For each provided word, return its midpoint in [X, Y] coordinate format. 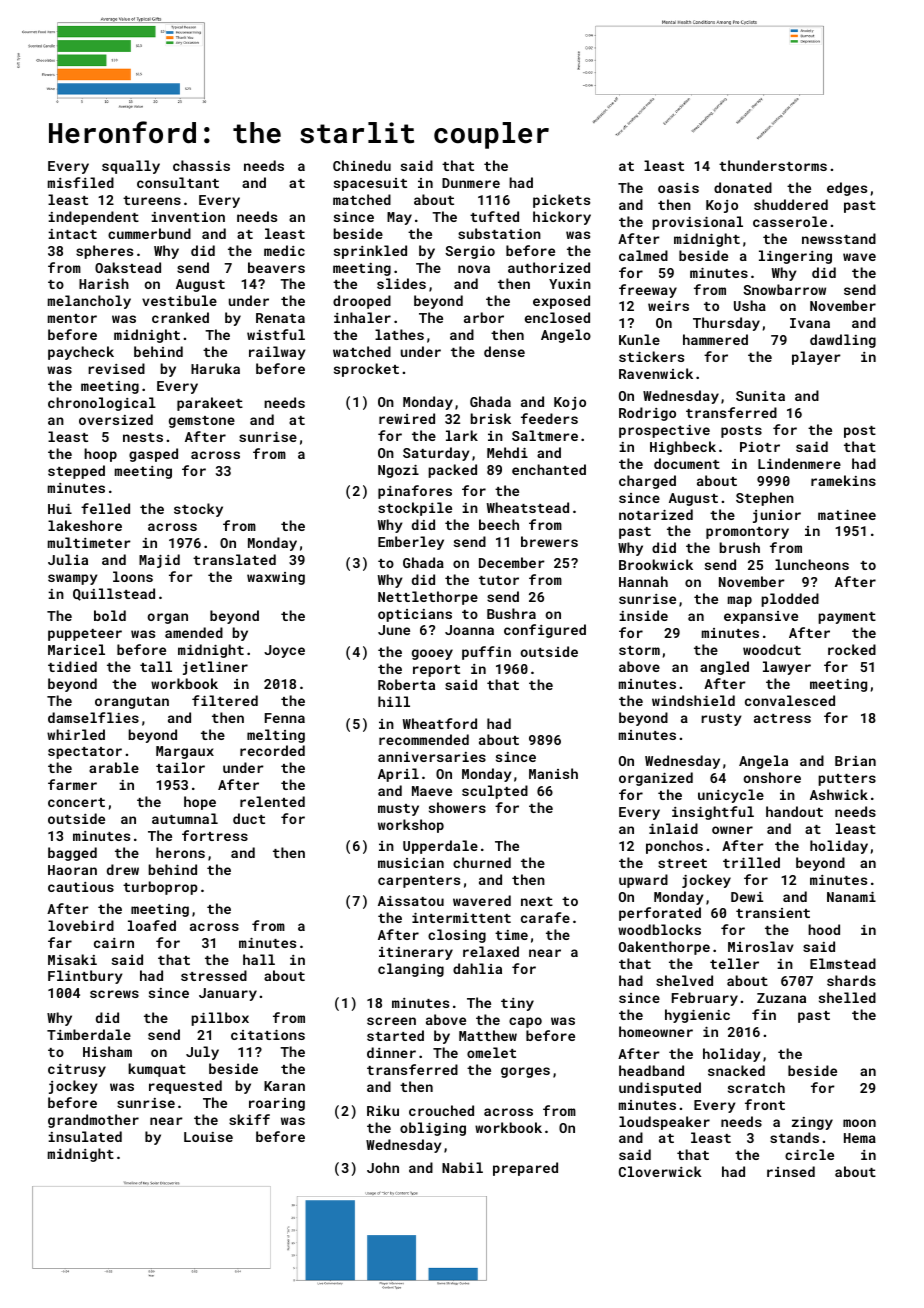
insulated [85, 1136]
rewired [407, 418]
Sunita [760, 396]
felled [105, 508]
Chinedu [362, 165]
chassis [201, 165]
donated [743, 187]
